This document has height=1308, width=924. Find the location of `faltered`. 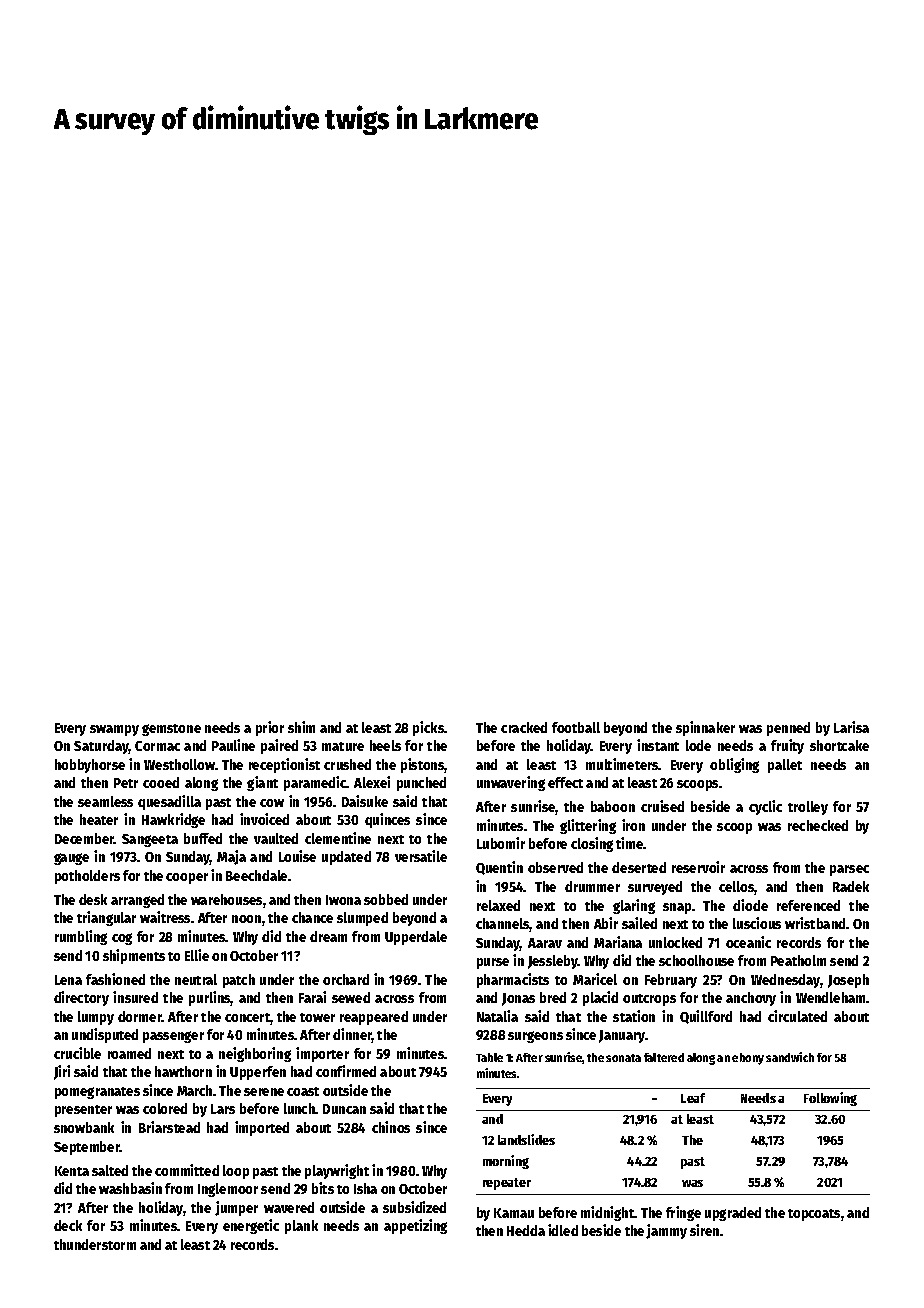

faltered is located at coordinates (664, 1057).
